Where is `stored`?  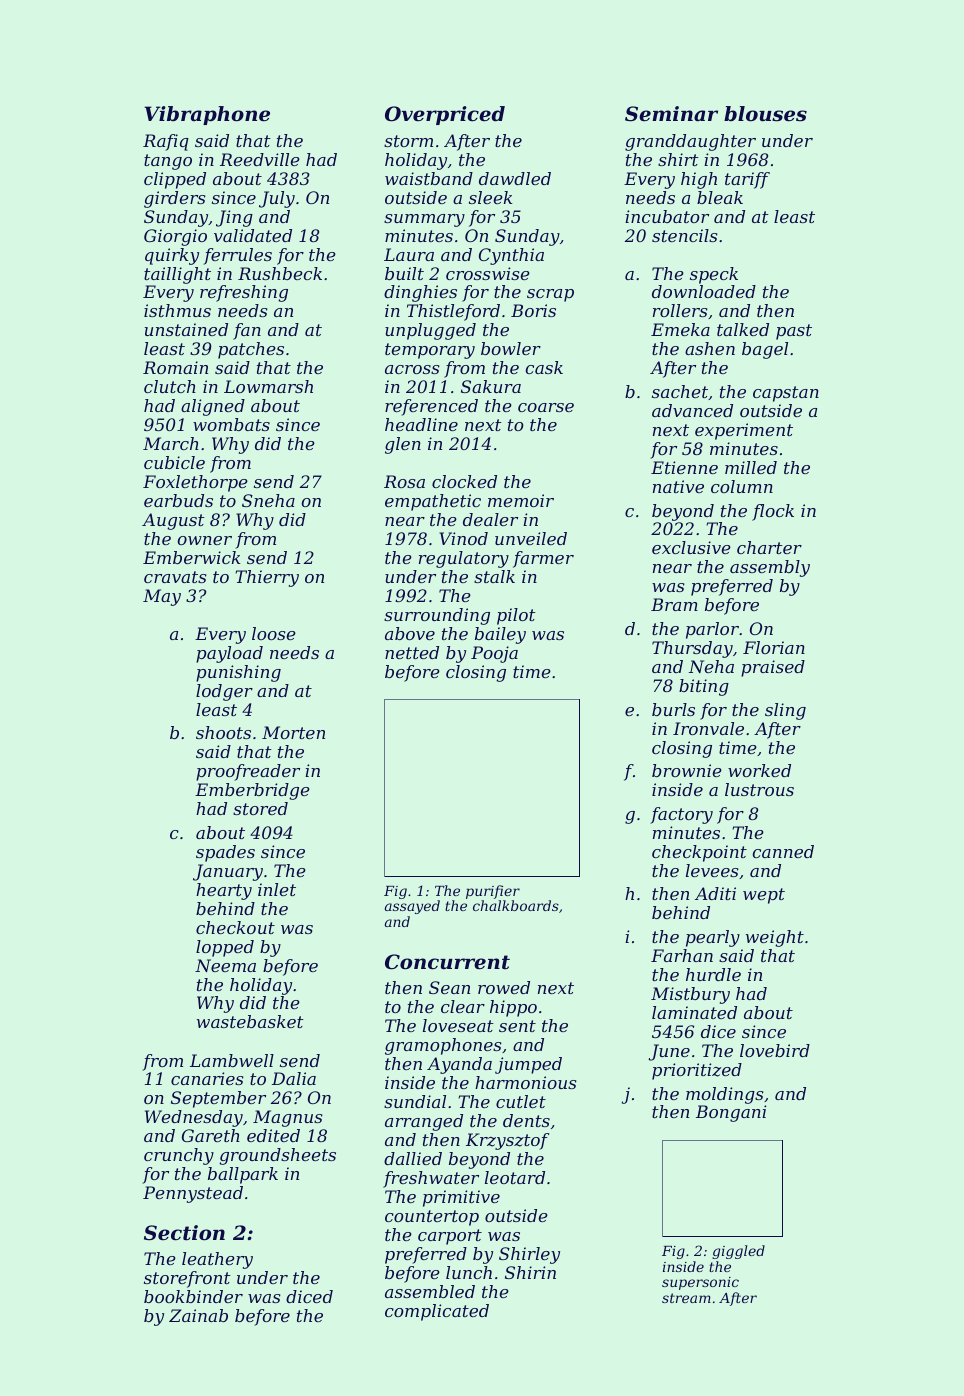 stored is located at coordinates (260, 808).
